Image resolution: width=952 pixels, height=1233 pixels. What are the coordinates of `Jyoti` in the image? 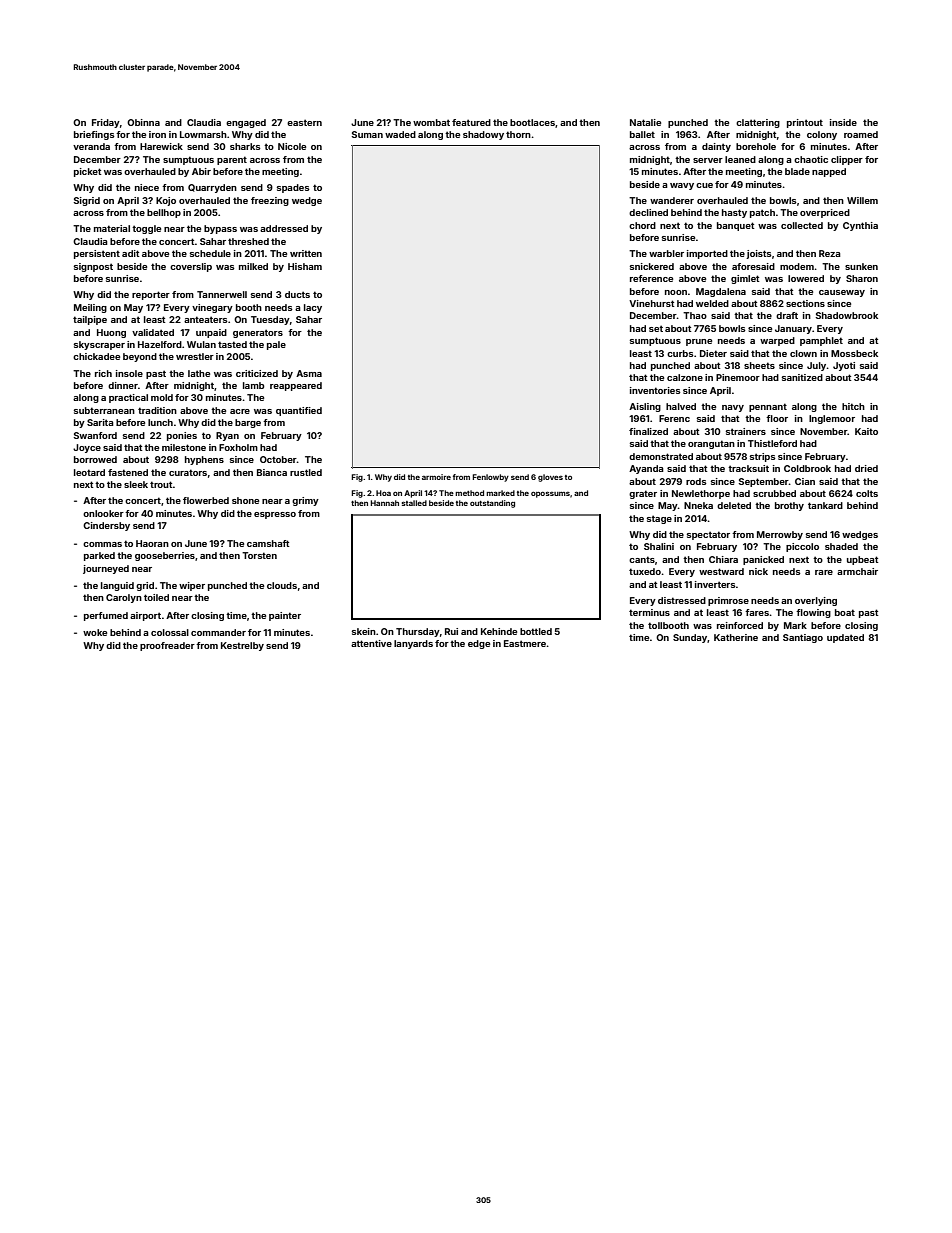 It's located at (844, 366).
